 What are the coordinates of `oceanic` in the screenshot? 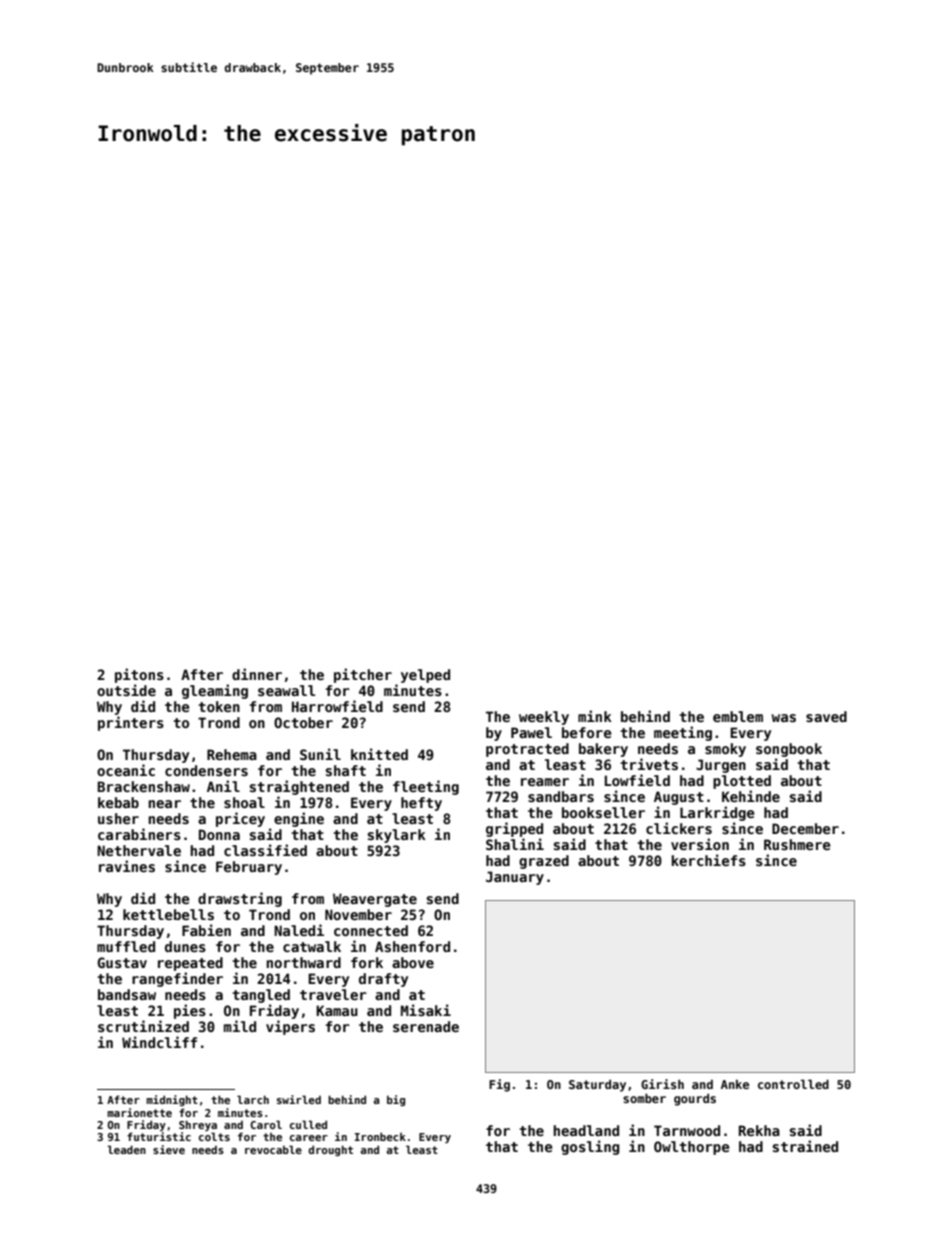 It's located at (126, 770).
